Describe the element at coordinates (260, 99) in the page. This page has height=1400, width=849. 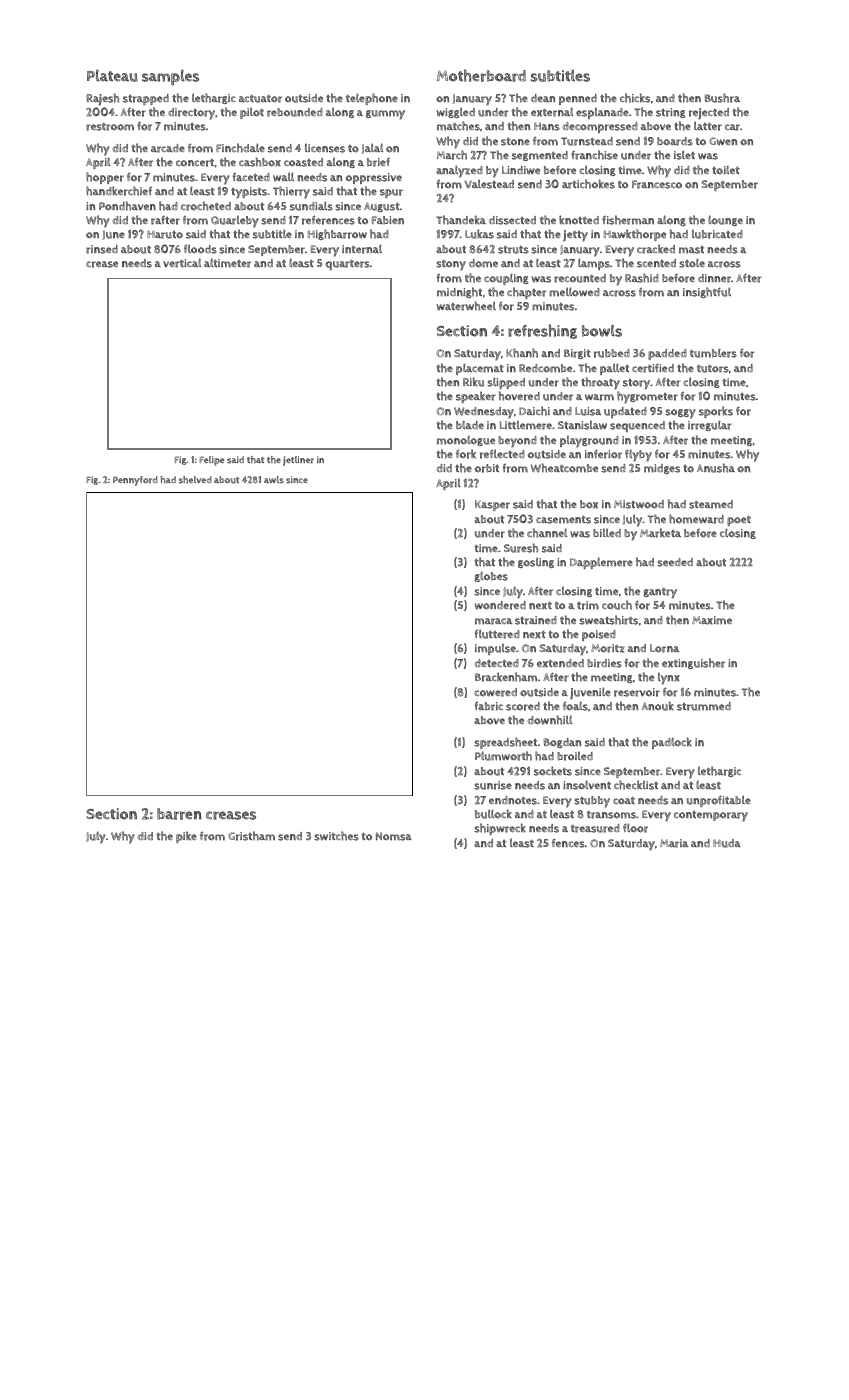
I see `actuator` at that location.
